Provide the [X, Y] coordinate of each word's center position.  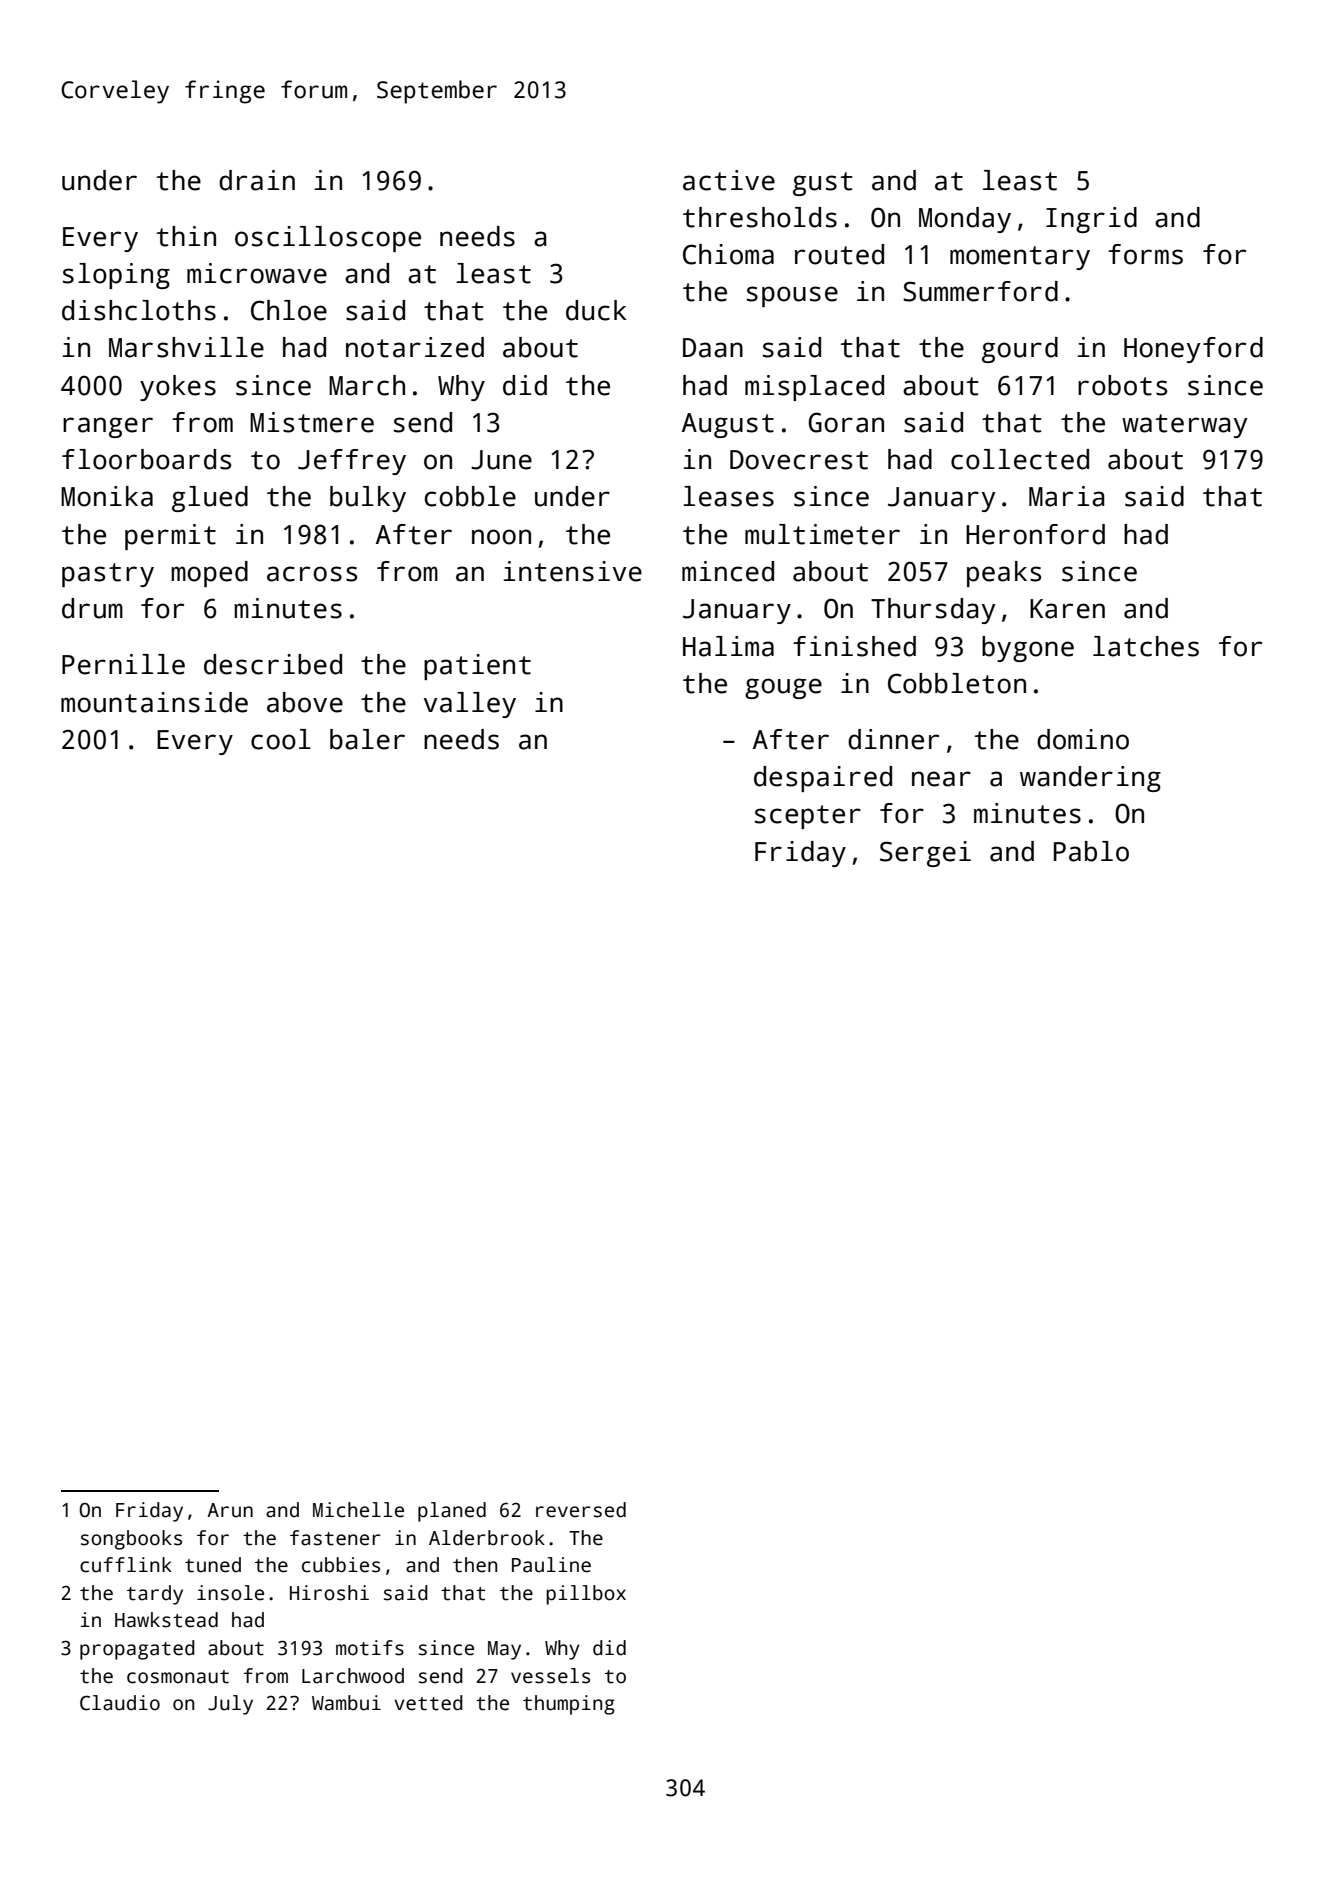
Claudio [120, 1703]
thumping [569, 1705]
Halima [728, 646]
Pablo [1091, 851]
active [729, 180]
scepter [808, 817]
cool [281, 739]
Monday [965, 220]
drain [257, 180]
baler [367, 739]
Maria [1067, 496]
